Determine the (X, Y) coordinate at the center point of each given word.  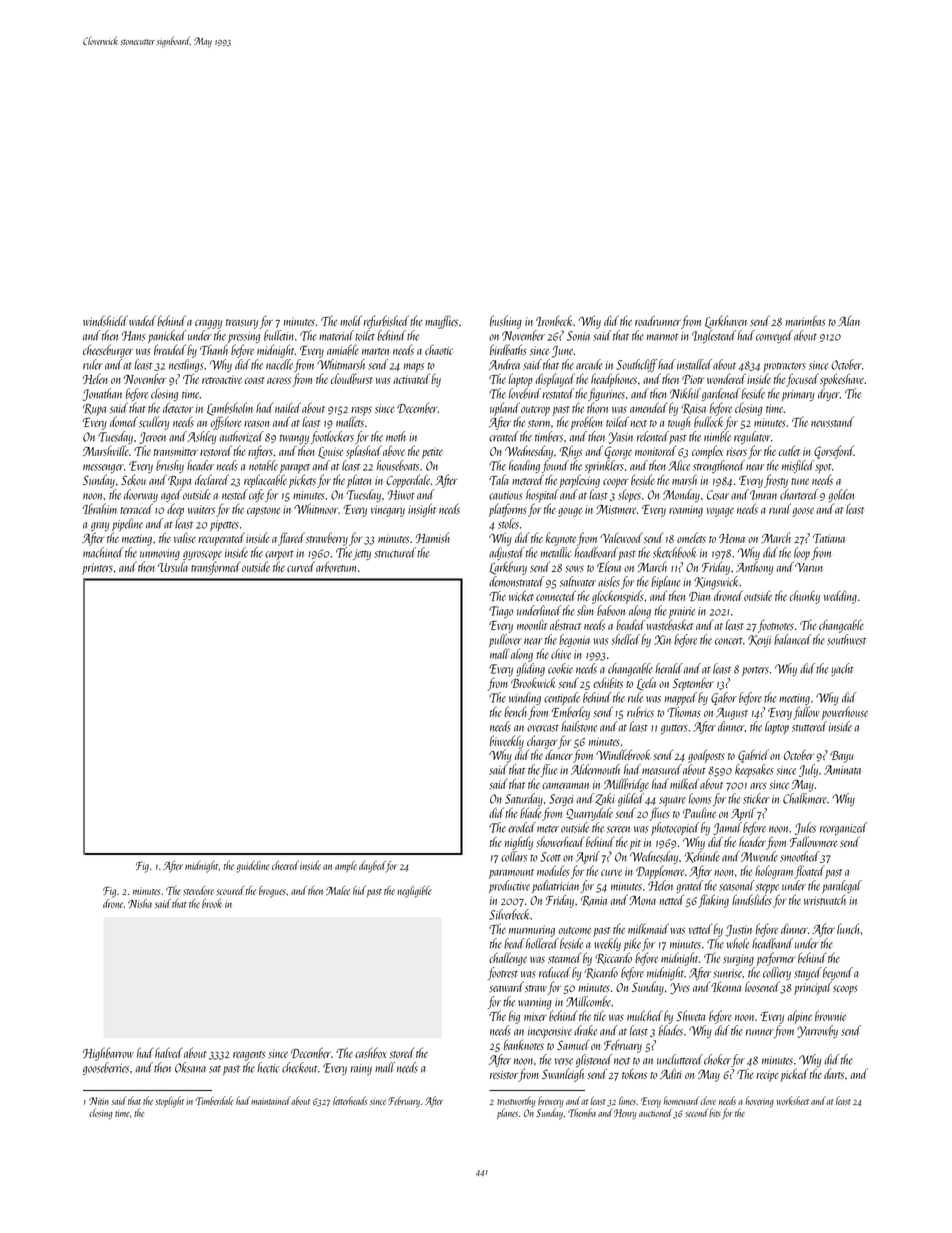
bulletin (279, 335)
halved (169, 1052)
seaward (506, 986)
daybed (372, 867)
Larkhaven (726, 322)
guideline (253, 867)
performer (775, 959)
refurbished (386, 322)
